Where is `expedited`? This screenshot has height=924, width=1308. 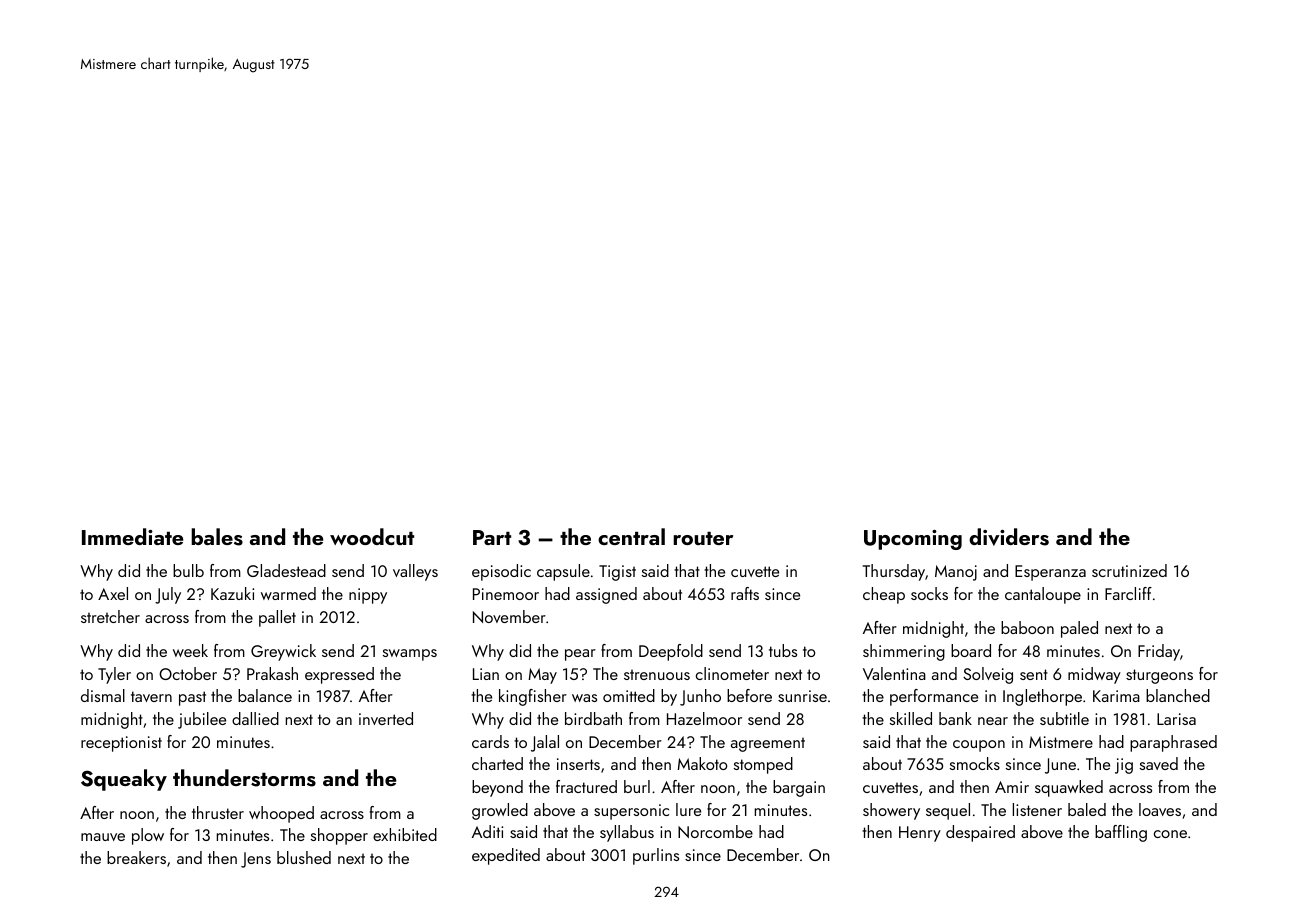
expedited is located at coordinates (506, 856).
